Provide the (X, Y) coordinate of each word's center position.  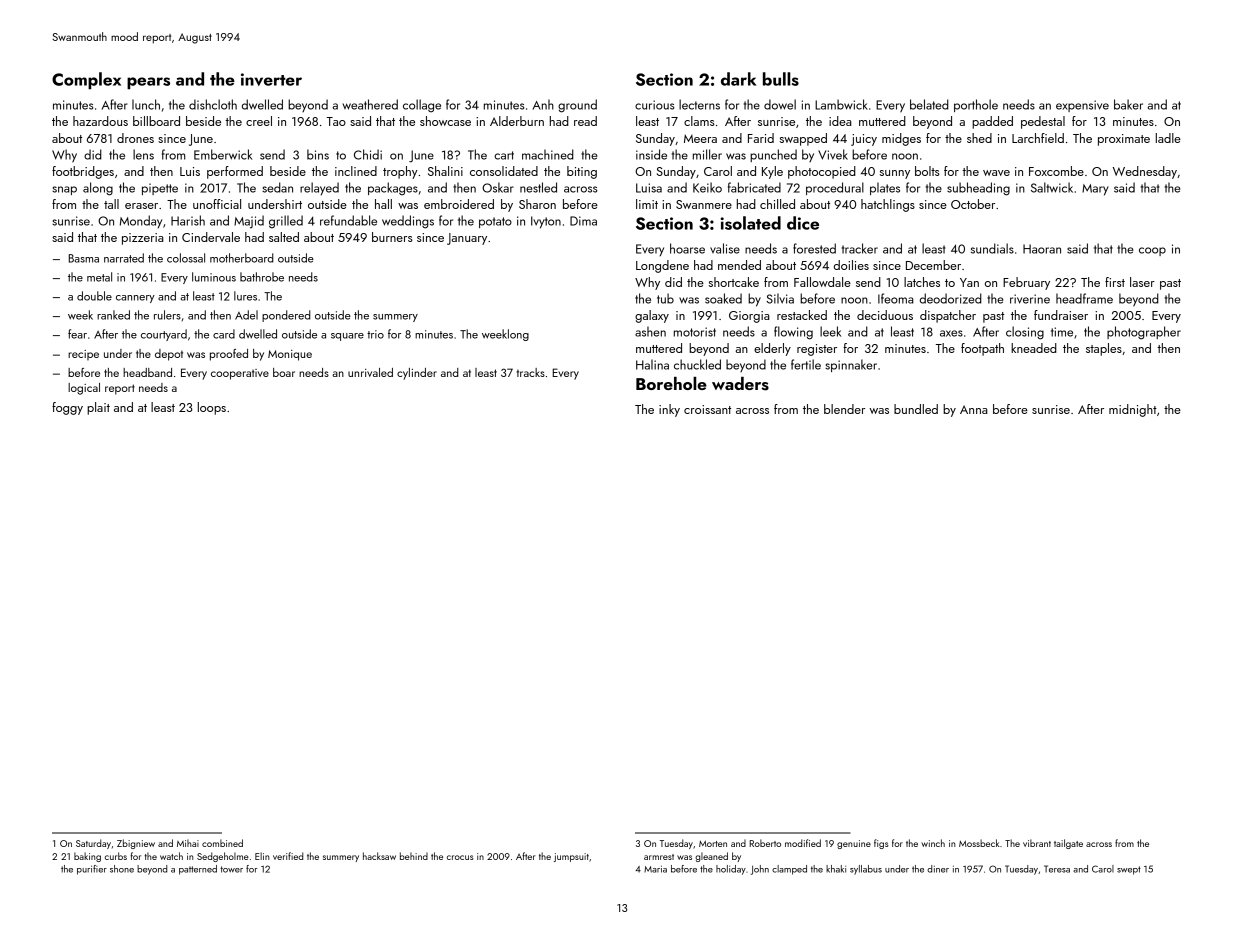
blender (844, 409)
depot (169, 355)
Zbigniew (136, 844)
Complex (86, 80)
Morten (713, 843)
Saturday (93, 844)
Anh (543, 104)
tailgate (1068, 844)
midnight (1133, 410)
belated (929, 104)
